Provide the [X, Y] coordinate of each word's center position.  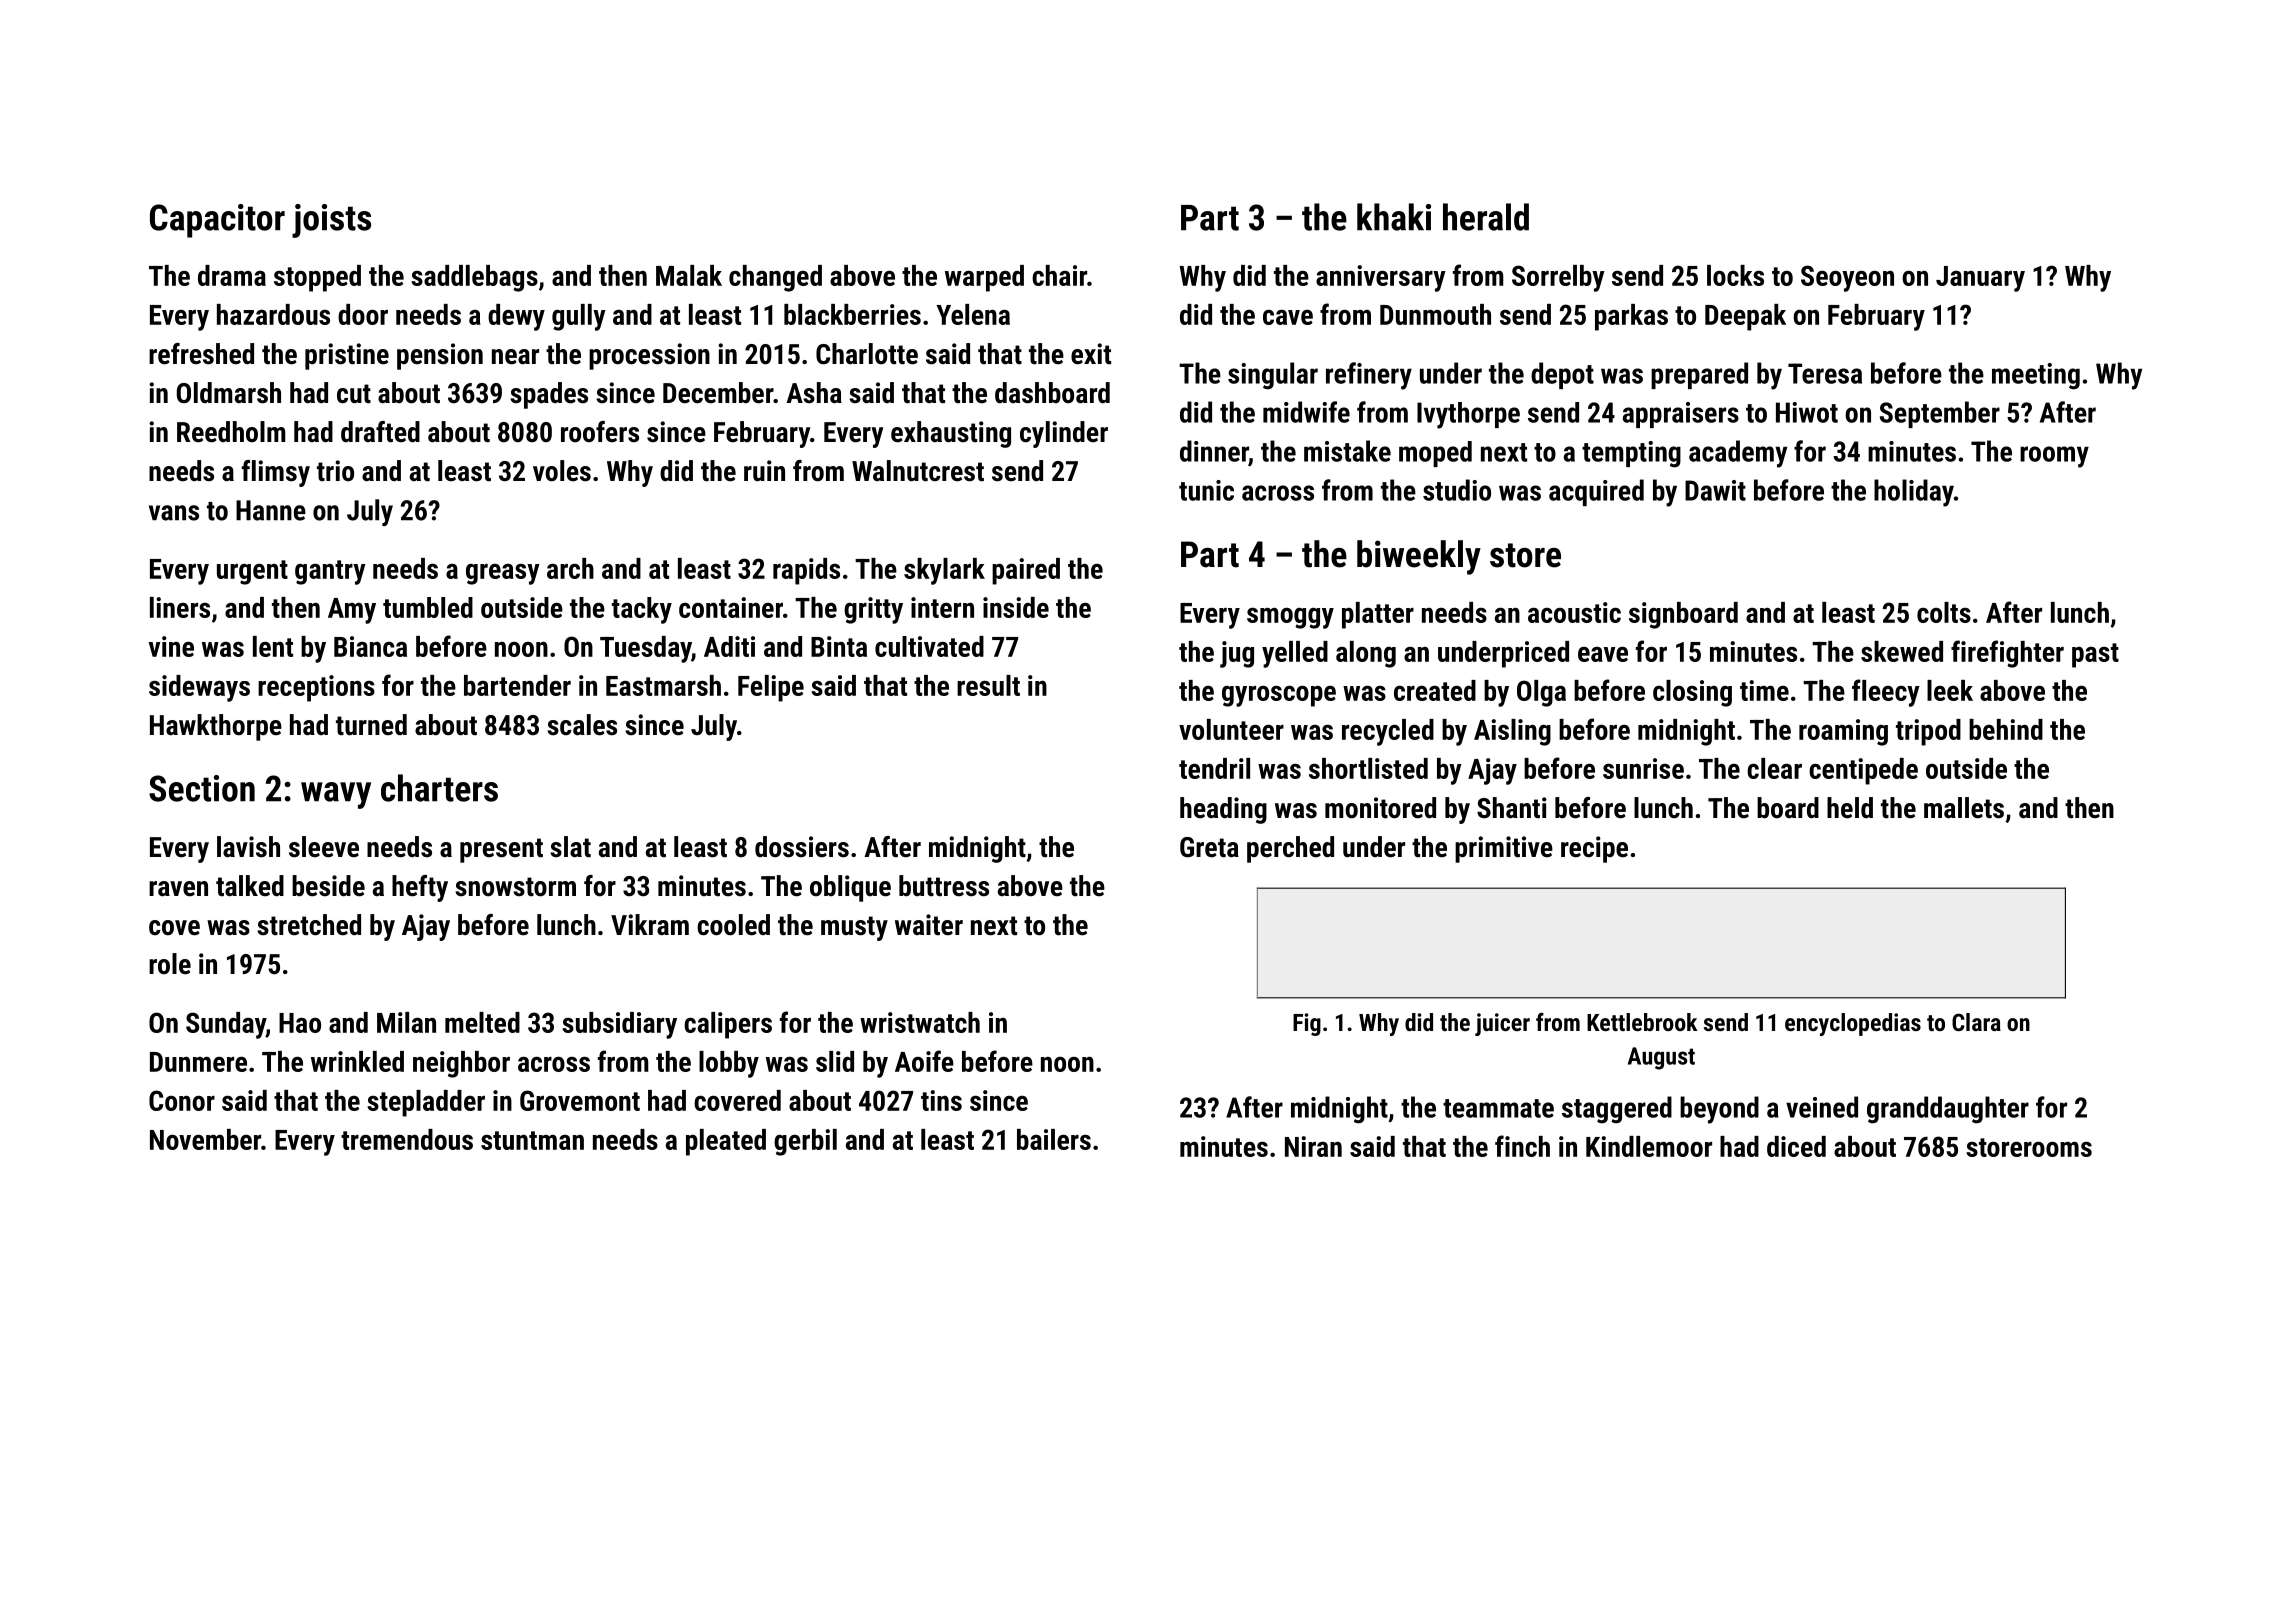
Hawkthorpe [216, 727]
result [988, 685]
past [2095, 655]
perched [1290, 849]
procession [649, 356]
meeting [2036, 376]
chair [1059, 275]
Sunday [226, 1025]
